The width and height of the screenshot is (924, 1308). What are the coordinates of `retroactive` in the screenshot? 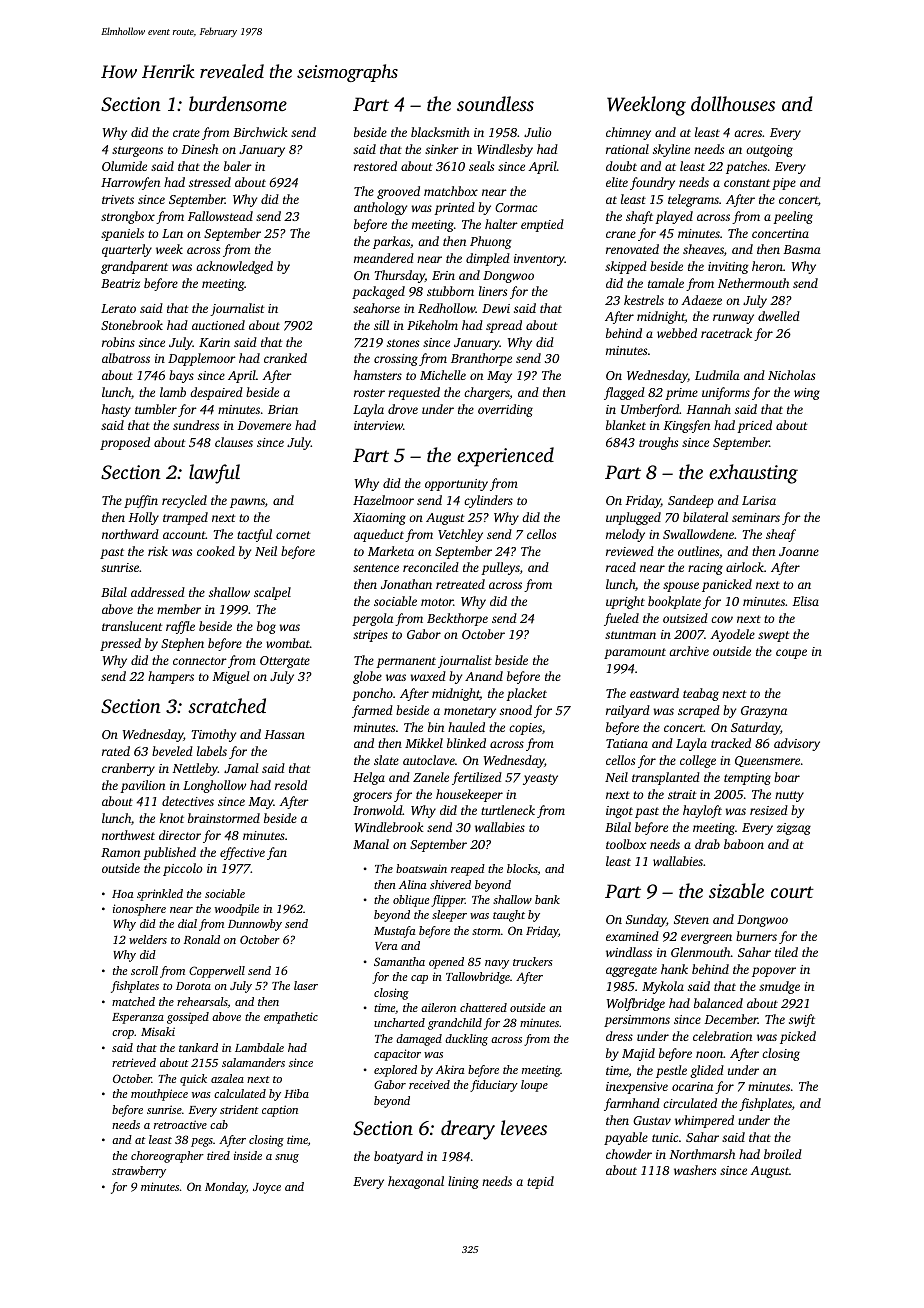 It's located at (180, 1124).
